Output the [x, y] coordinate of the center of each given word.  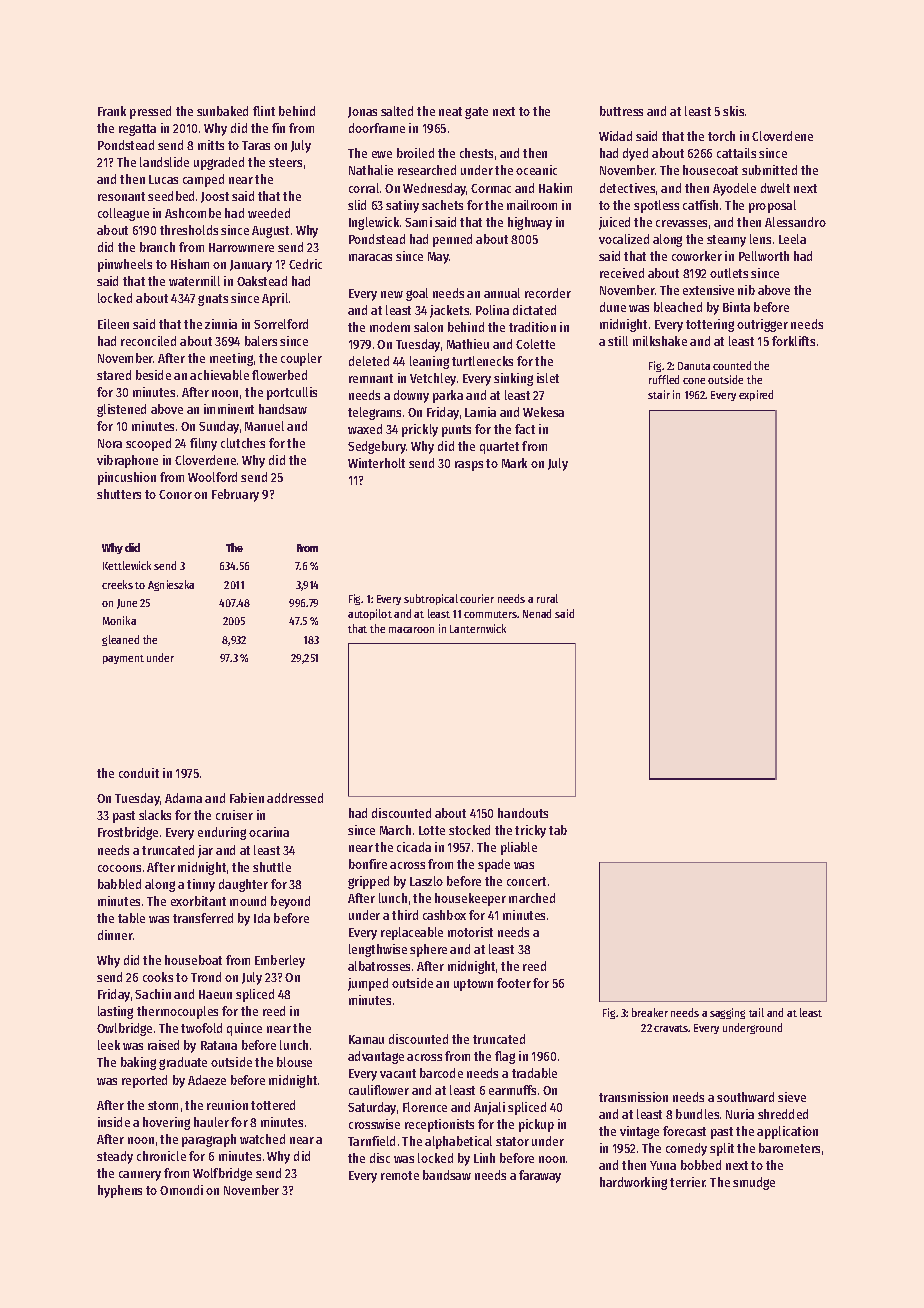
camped [203, 180]
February [235, 495]
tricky [530, 831]
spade [494, 865]
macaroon [411, 630]
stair [659, 394]
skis [733, 111]
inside [114, 1122]
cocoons [119, 868]
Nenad [537, 613]
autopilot [370, 614]
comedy [686, 1149]
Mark [514, 463]
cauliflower [379, 1090]
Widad [615, 136]
